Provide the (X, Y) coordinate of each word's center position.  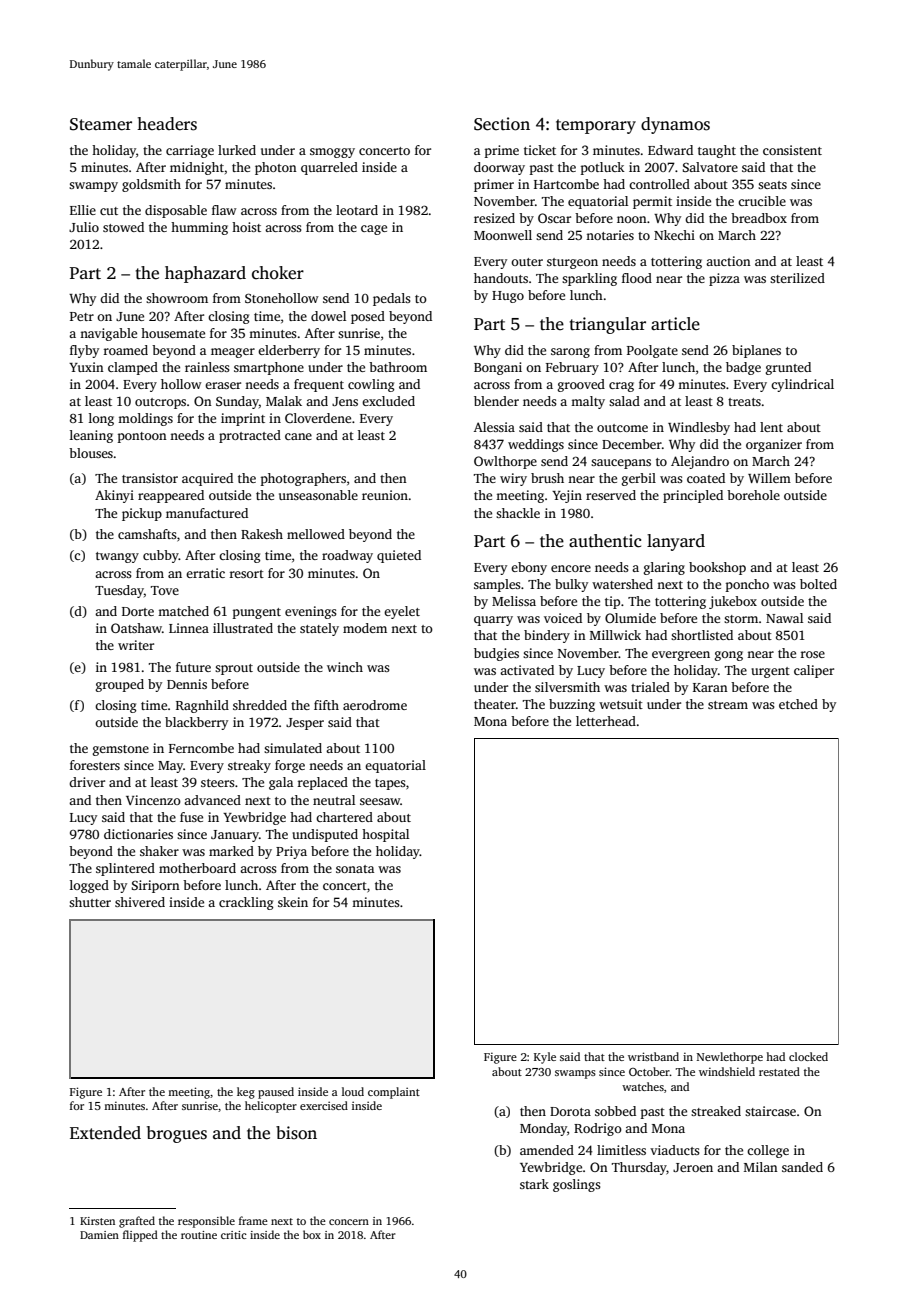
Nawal (784, 618)
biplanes (756, 351)
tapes (390, 784)
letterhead (606, 721)
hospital (385, 835)
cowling (371, 385)
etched (798, 704)
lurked (237, 150)
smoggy (332, 153)
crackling (246, 903)
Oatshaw (136, 628)
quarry (493, 621)
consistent (792, 150)
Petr (82, 316)
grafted (137, 1222)
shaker (159, 851)
